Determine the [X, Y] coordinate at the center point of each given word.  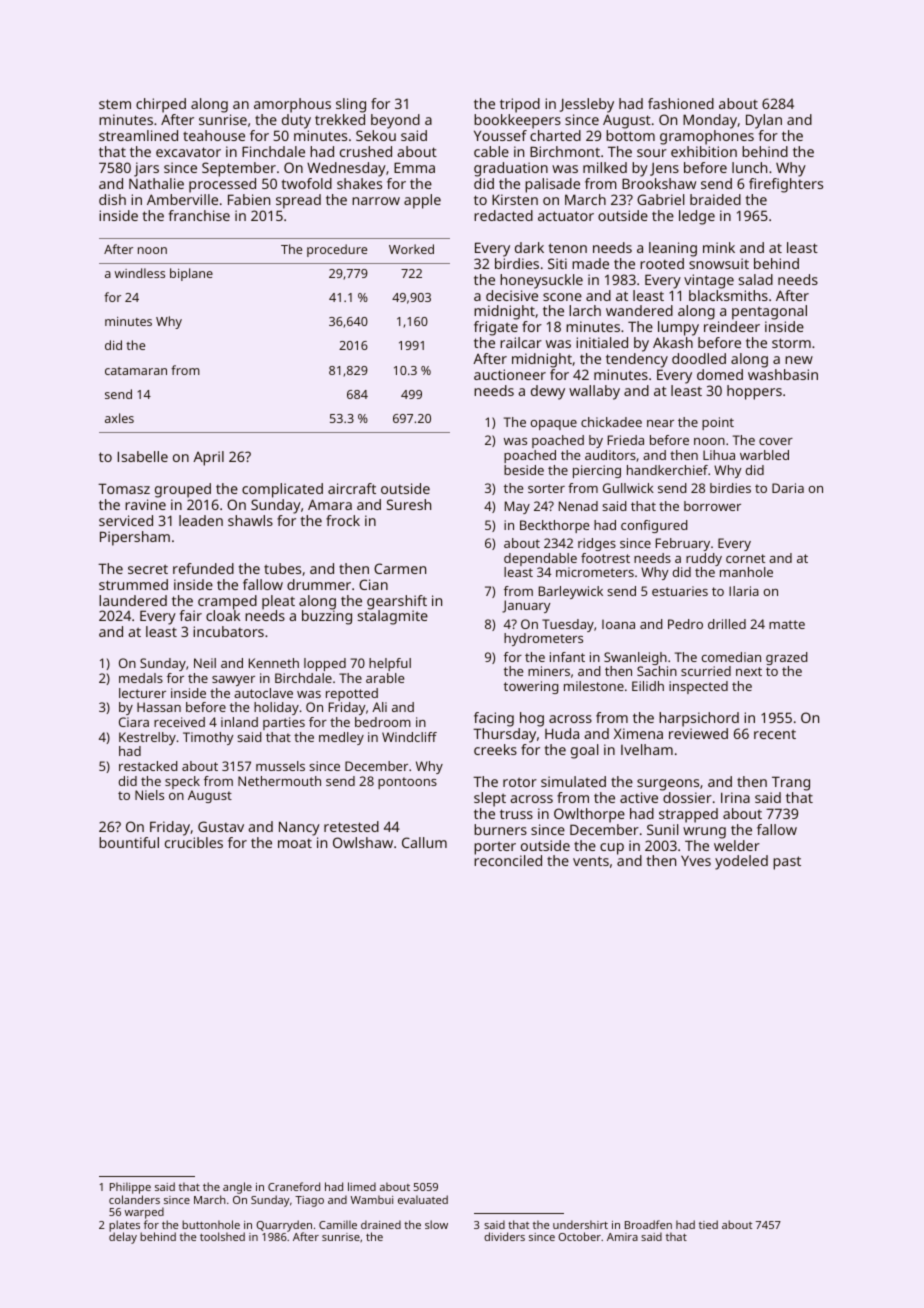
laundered [133, 600]
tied [708, 1224]
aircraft [352, 488]
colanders [134, 1199]
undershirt [580, 1224]
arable [385, 678]
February [683, 544]
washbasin [783, 374]
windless [140, 273]
